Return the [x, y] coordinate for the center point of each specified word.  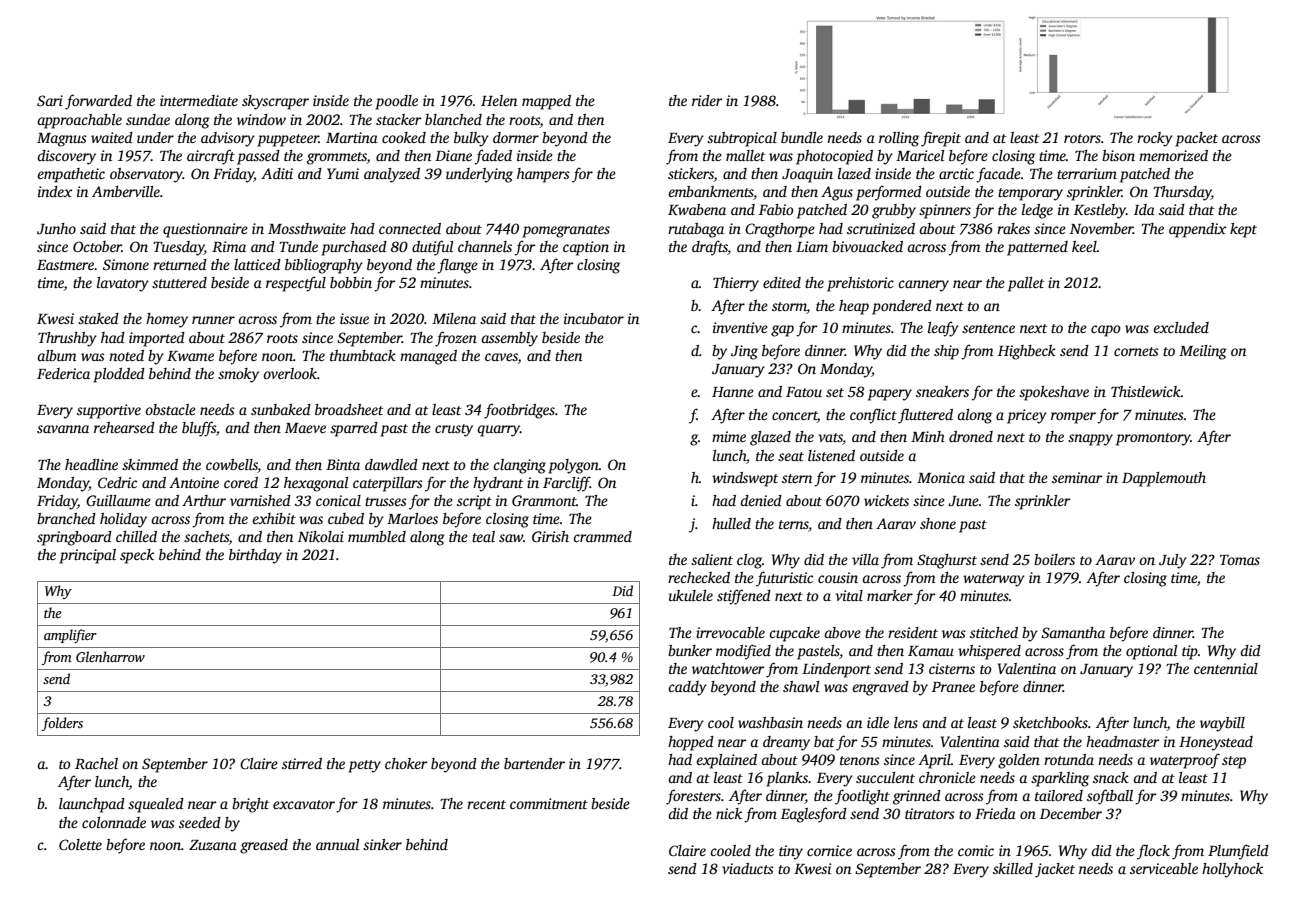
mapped [546, 102]
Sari [50, 100]
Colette [80, 844]
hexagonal [316, 484]
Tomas [1240, 560]
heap [854, 307]
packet [1196, 139]
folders [62, 724]
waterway [994, 580]
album [56, 355]
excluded [1181, 327]
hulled [731, 523]
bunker [690, 650]
